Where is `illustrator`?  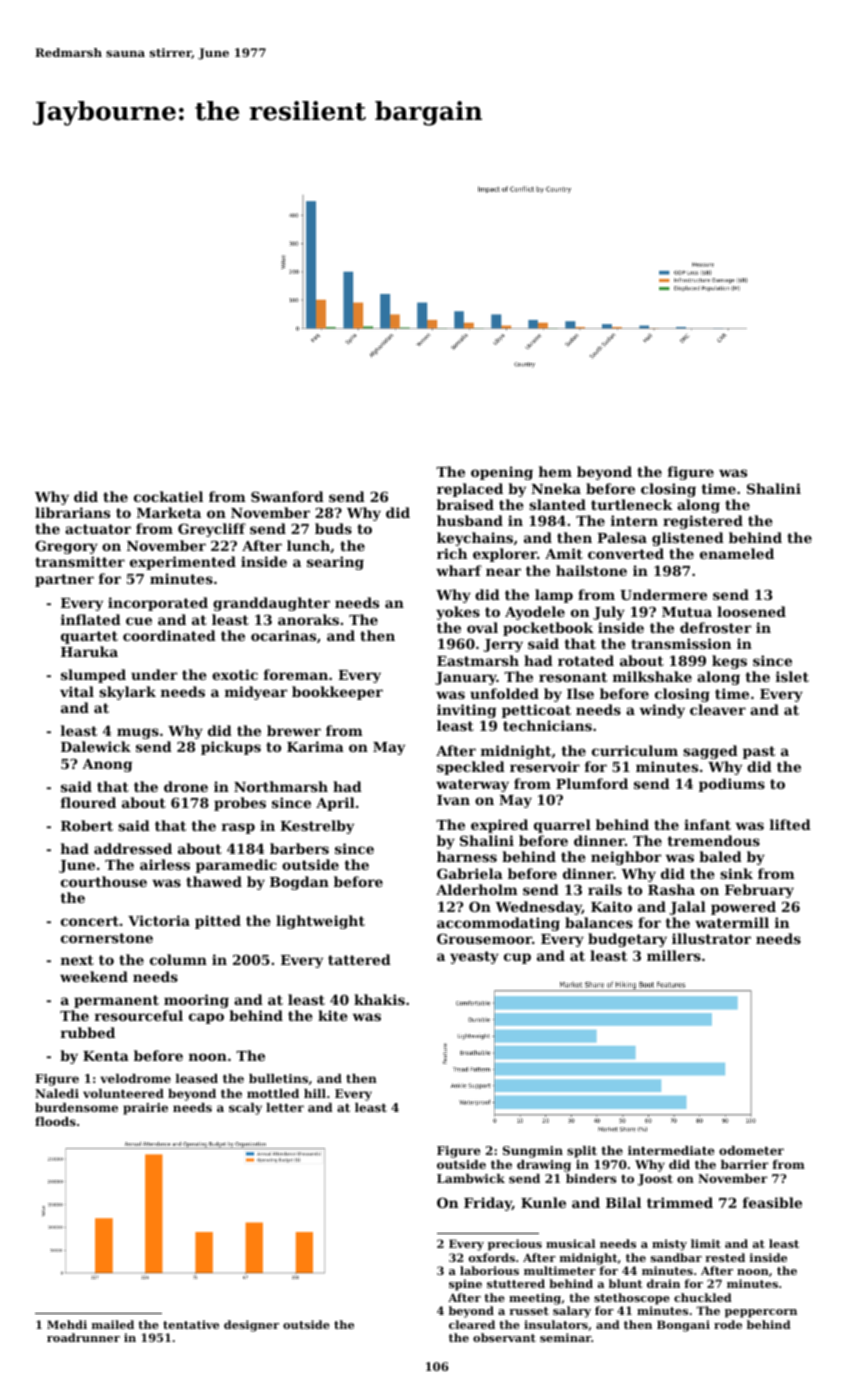 illustrator is located at coordinates (711, 938).
